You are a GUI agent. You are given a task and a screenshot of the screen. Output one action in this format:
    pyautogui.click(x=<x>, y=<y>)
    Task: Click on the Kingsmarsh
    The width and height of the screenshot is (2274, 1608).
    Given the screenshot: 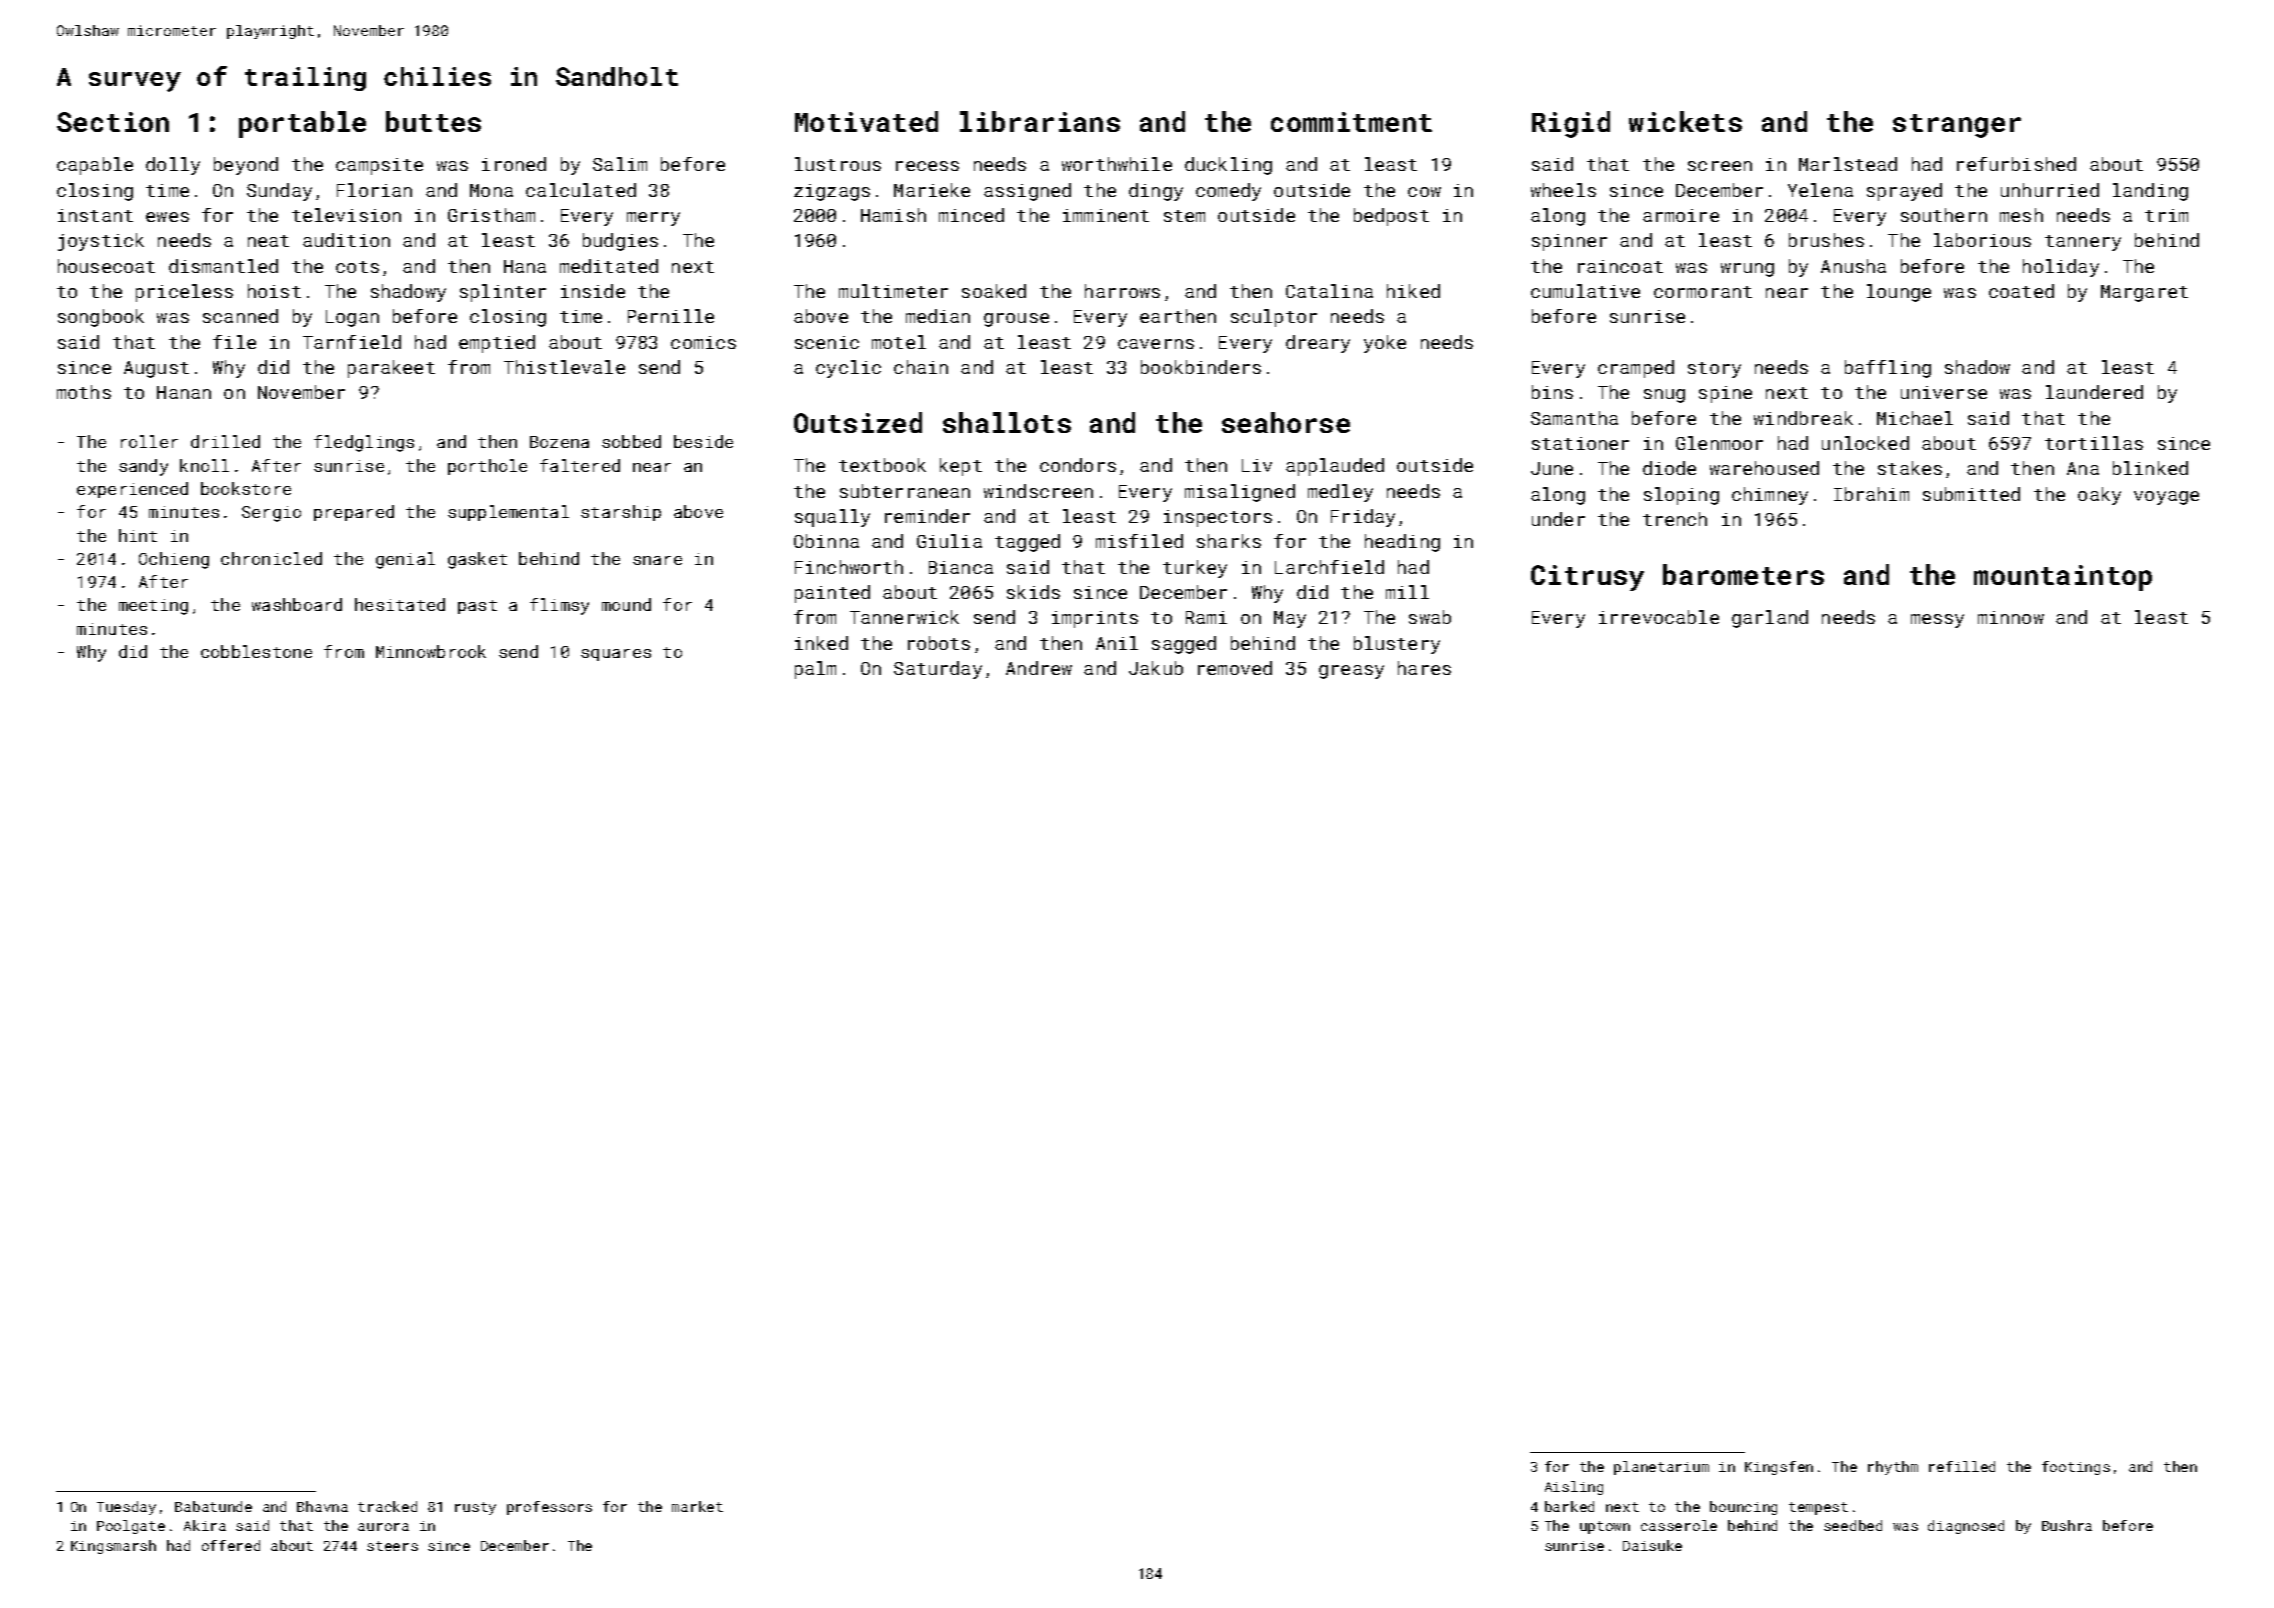 What is the action you would take?
    pyautogui.click(x=113, y=1547)
